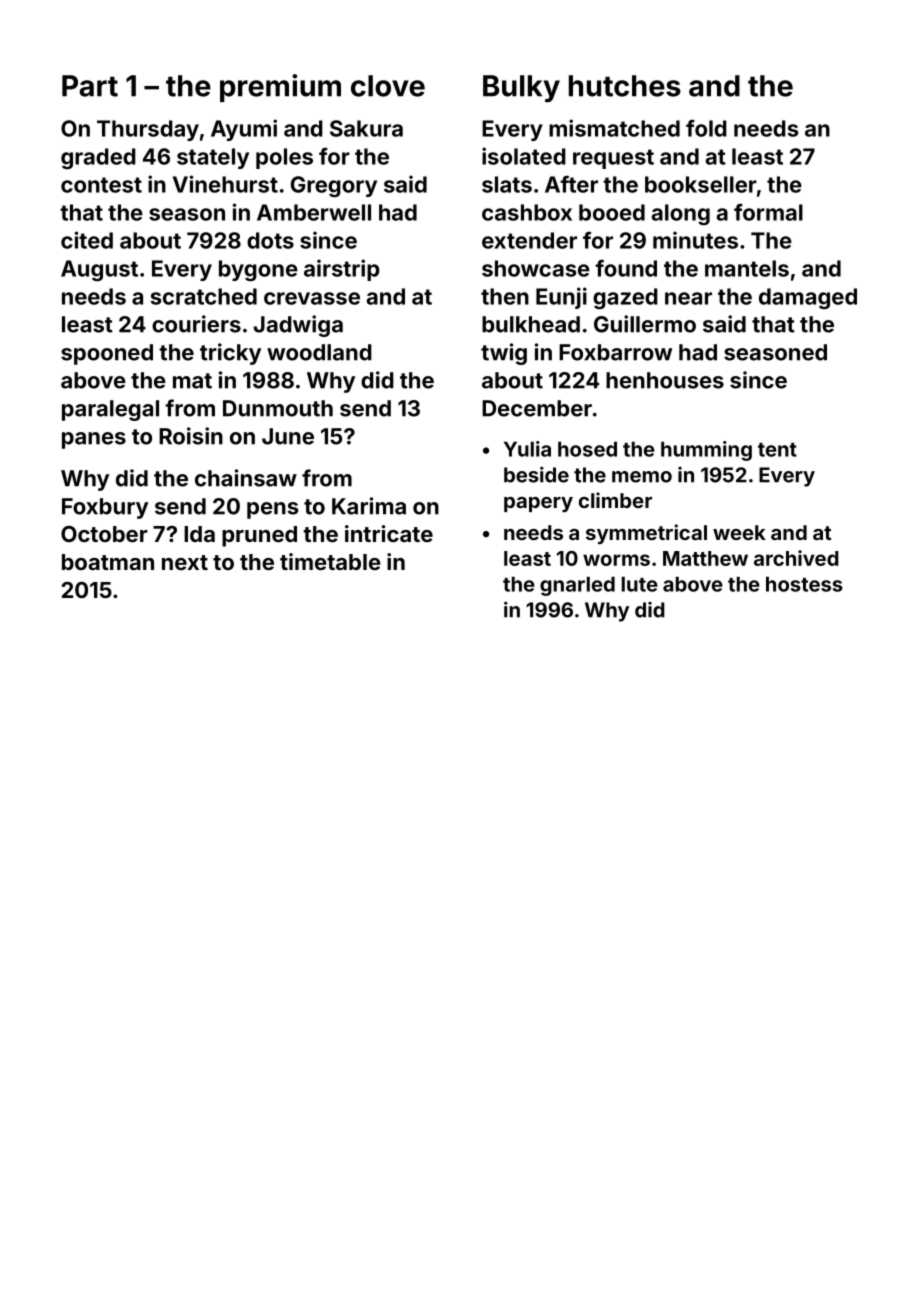 This screenshot has width=924, height=1311. I want to click on hutches, so click(625, 86).
